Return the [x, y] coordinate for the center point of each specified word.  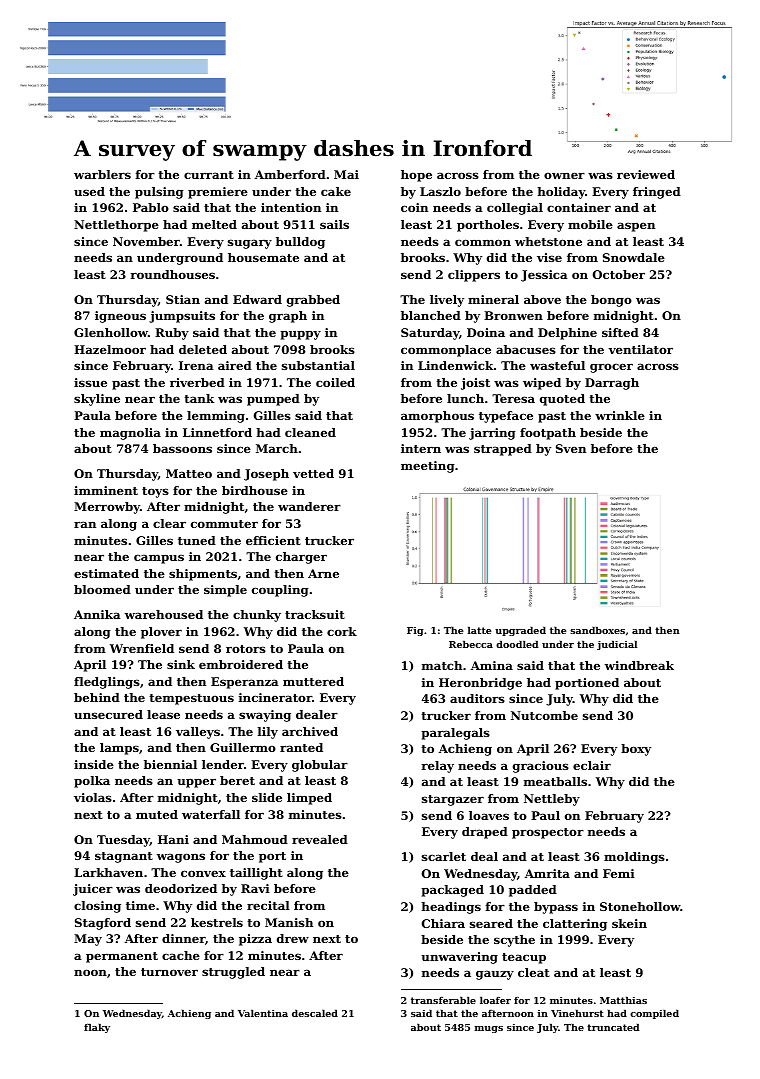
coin [414, 207]
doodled [517, 644]
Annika [97, 614]
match [442, 665]
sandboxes [597, 630]
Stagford [103, 924]
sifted [620, 332]
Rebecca [471, 644]
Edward [257, 299]
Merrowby [107, 508]
